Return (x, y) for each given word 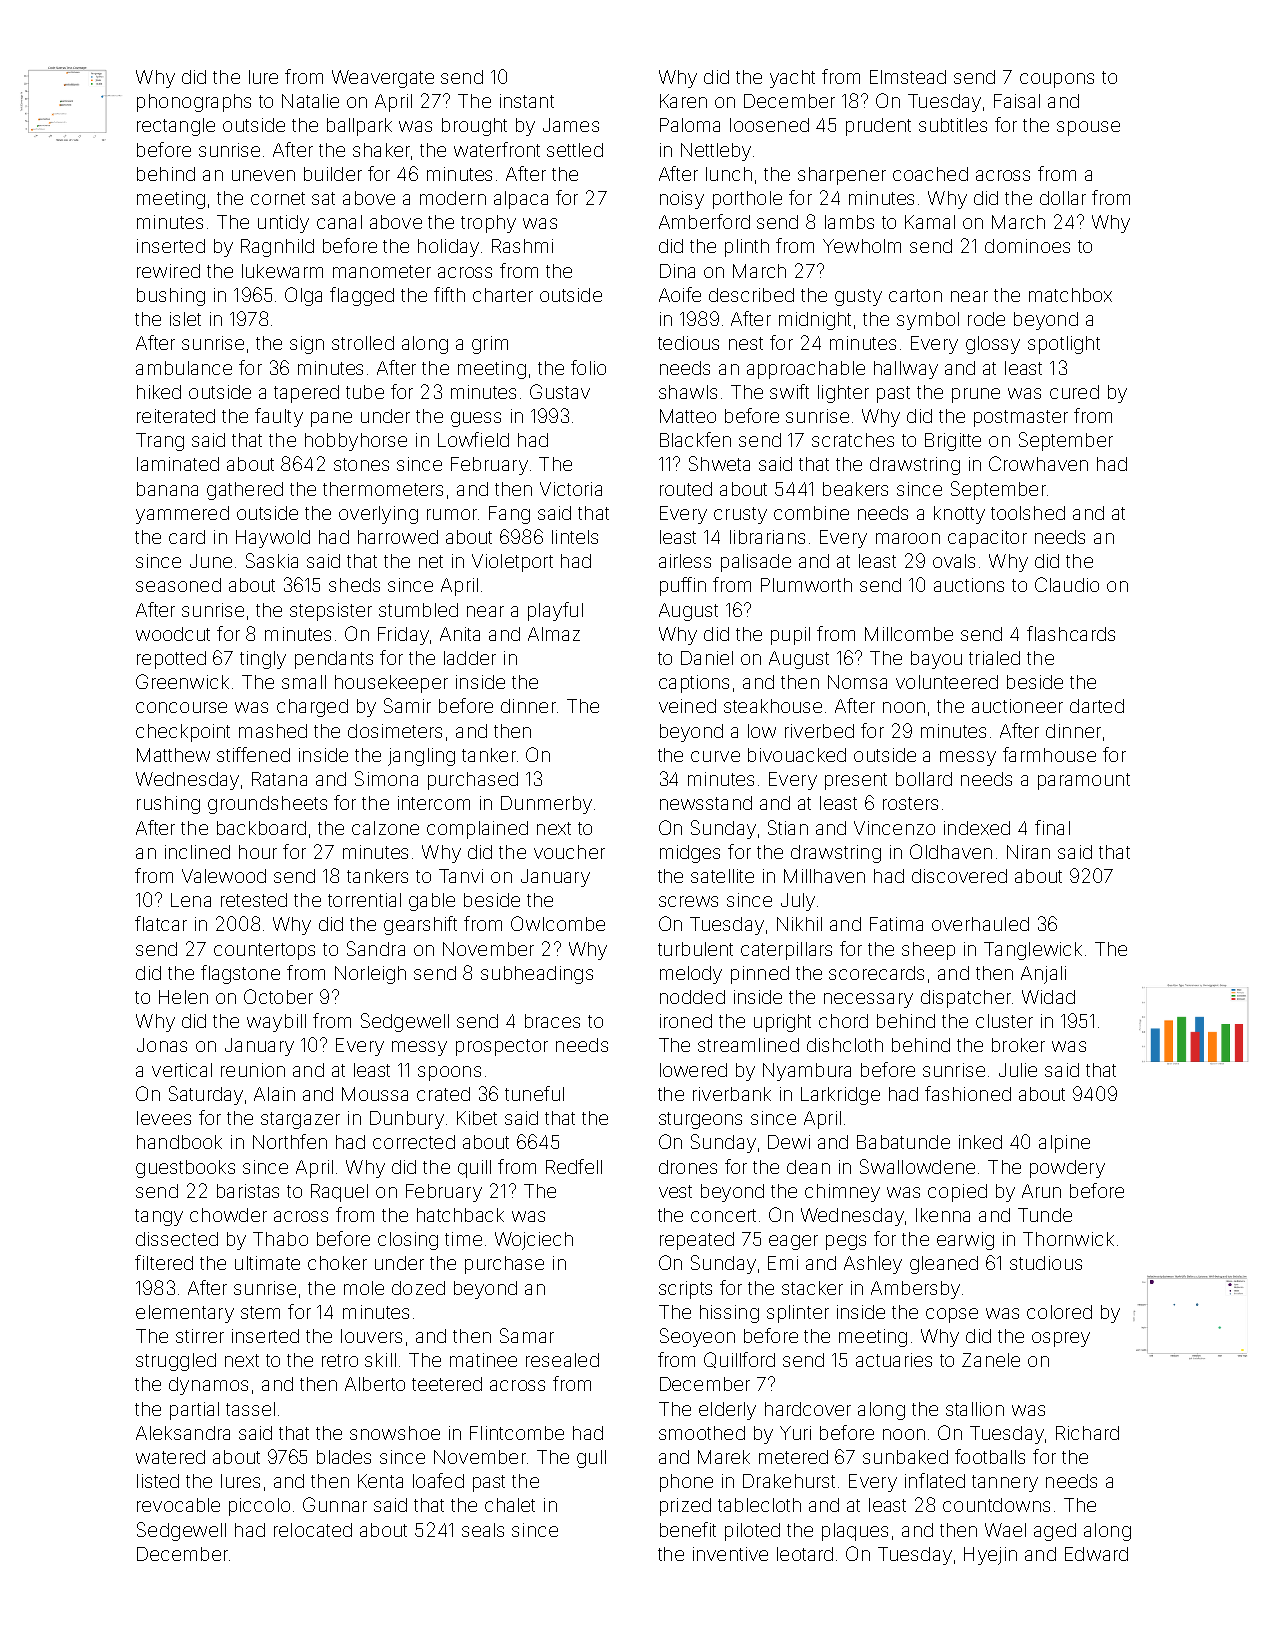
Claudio (1067, 584)
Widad (1048, 997)
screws (688, 901)
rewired (168, 271)
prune (976, 395)
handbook (179, 1142)
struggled (176, 1362)
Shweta (719, 463)
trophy (488, 224)
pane (331, 419)
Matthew (173, 755)
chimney (842, 1193)
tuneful (534, 1093)
